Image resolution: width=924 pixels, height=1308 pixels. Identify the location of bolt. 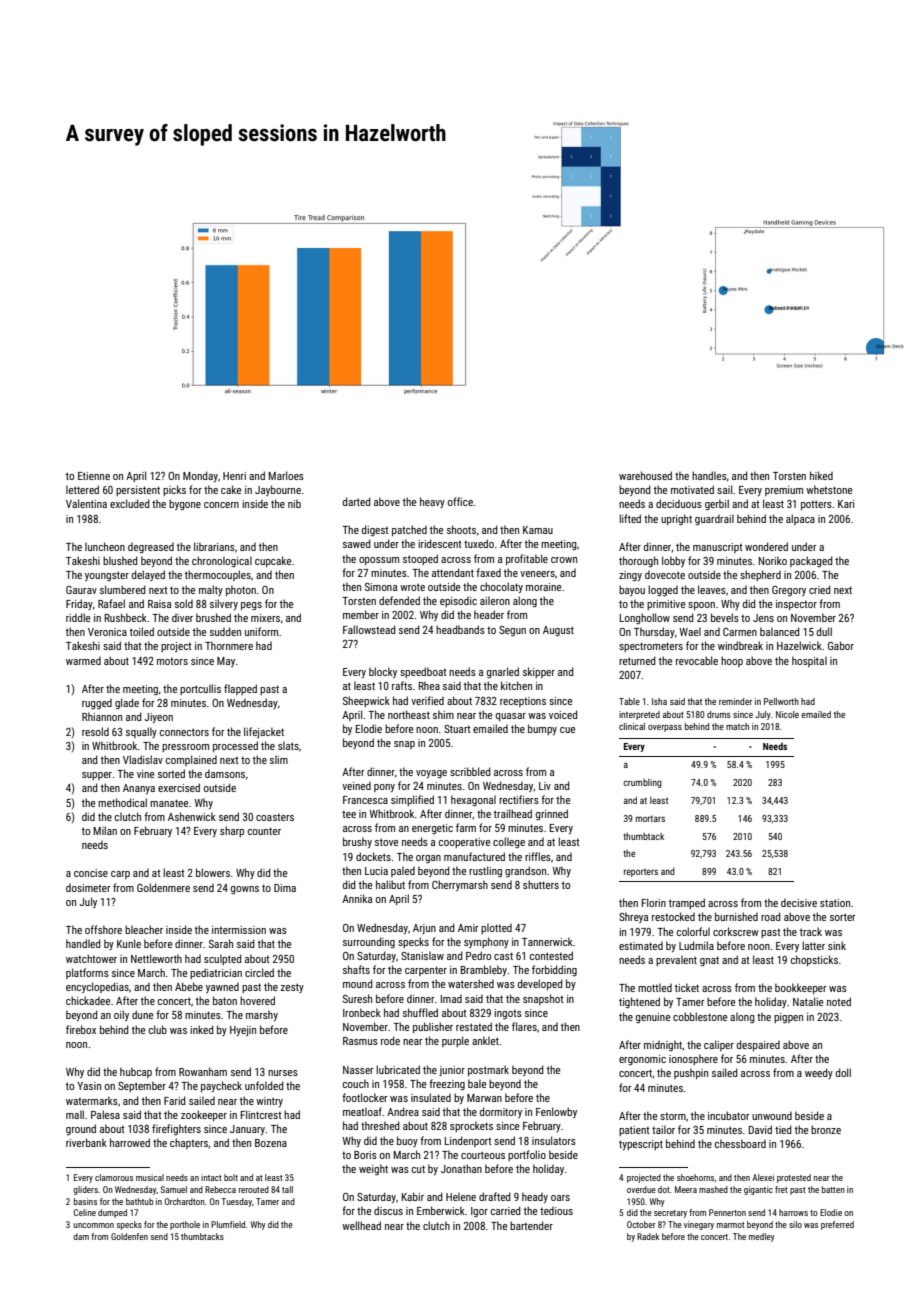
(231, 1177).
